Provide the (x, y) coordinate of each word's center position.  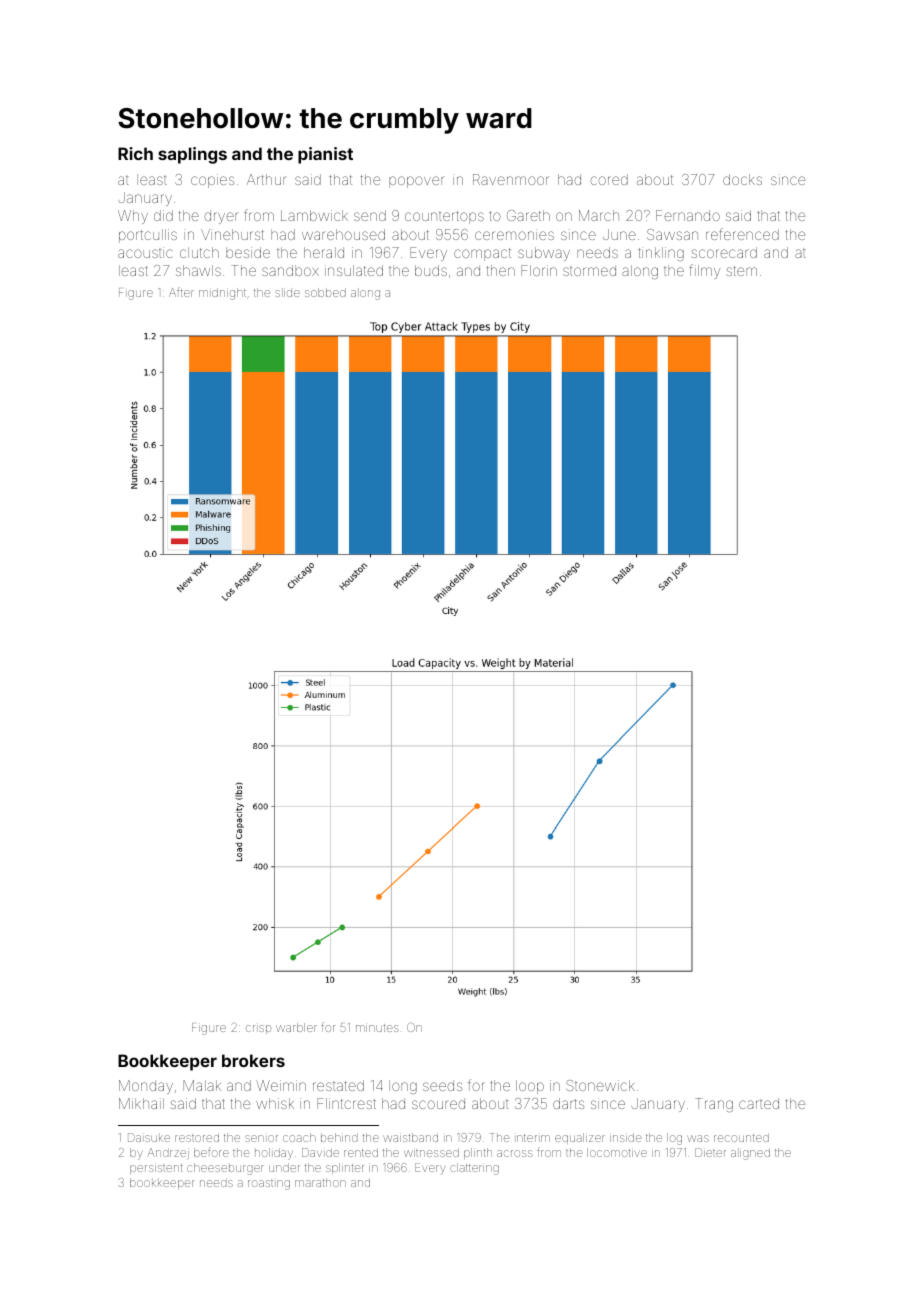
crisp (258, 1029)
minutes (377, 1028)
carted (759, 1103)
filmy (705, 271)
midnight (222, 294)
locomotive (617, 1152)
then (501, 270)
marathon (320, 1182)
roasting (269, 1185)
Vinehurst (232, 234)
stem (741, 271)
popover (417, 182)
